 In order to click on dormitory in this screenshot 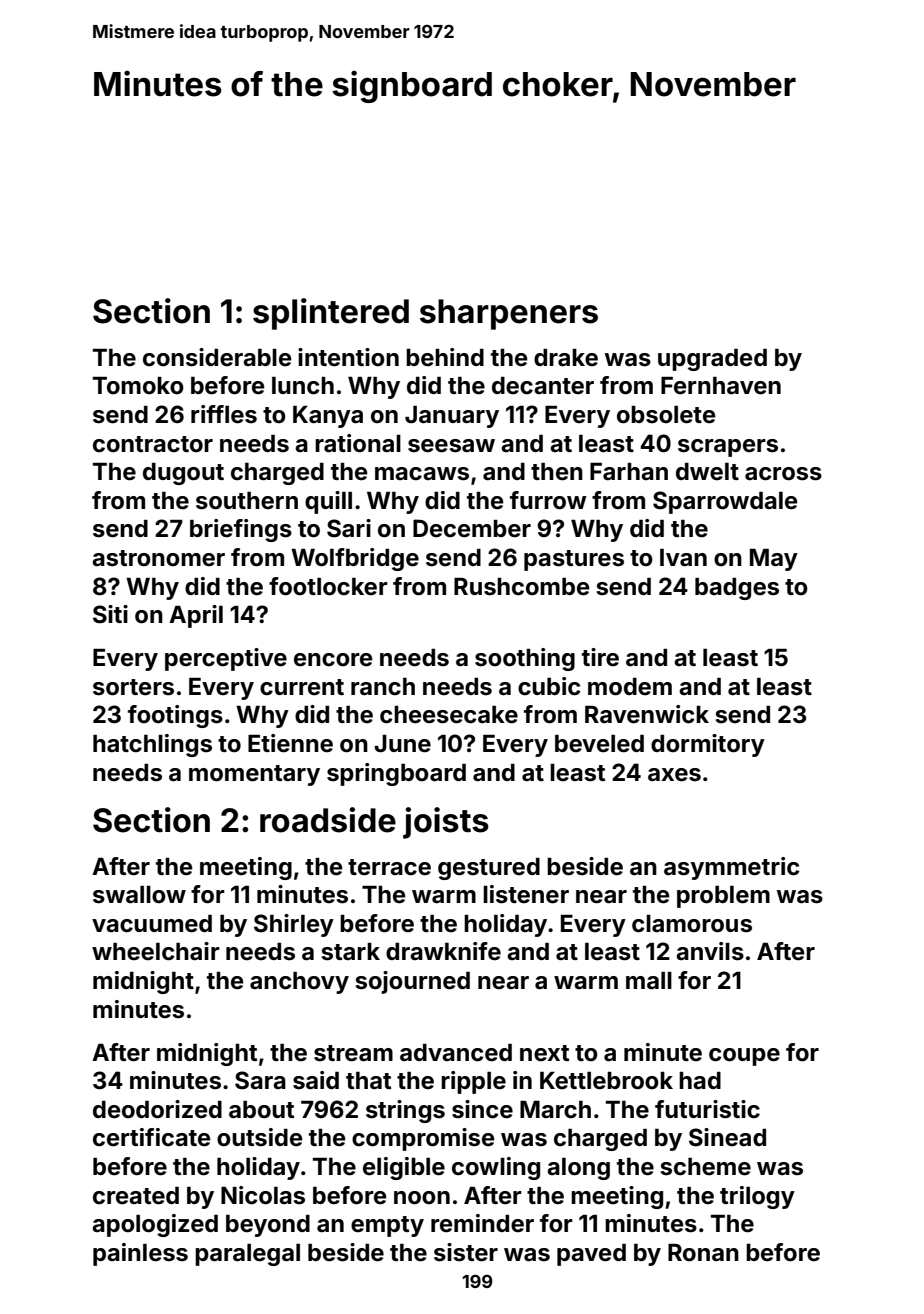, I will do `click(708, 745)`.
